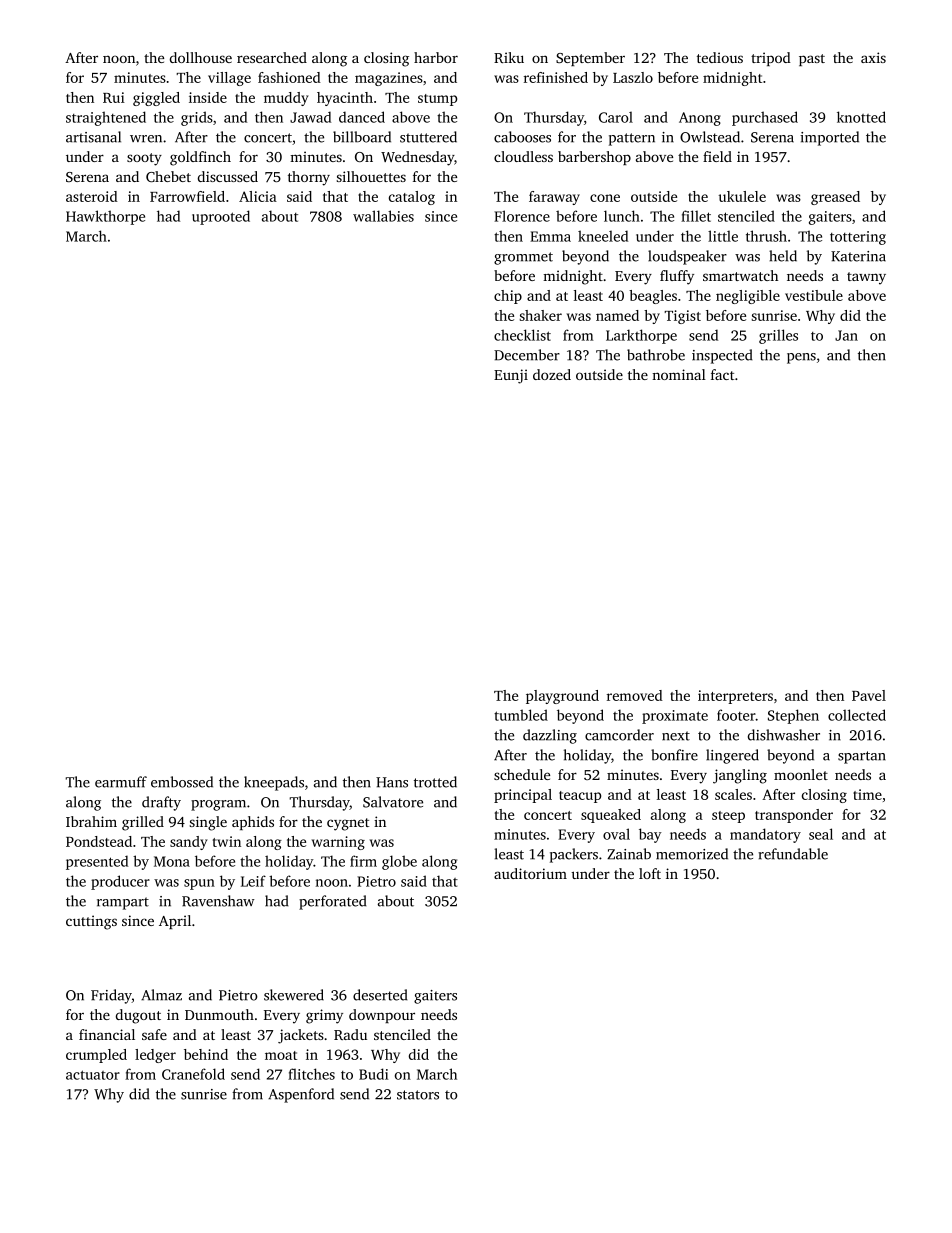 This page has height=1233, width=952. Describe the element at coordinates (801, 358) in the page. I see `pens` at that location.
